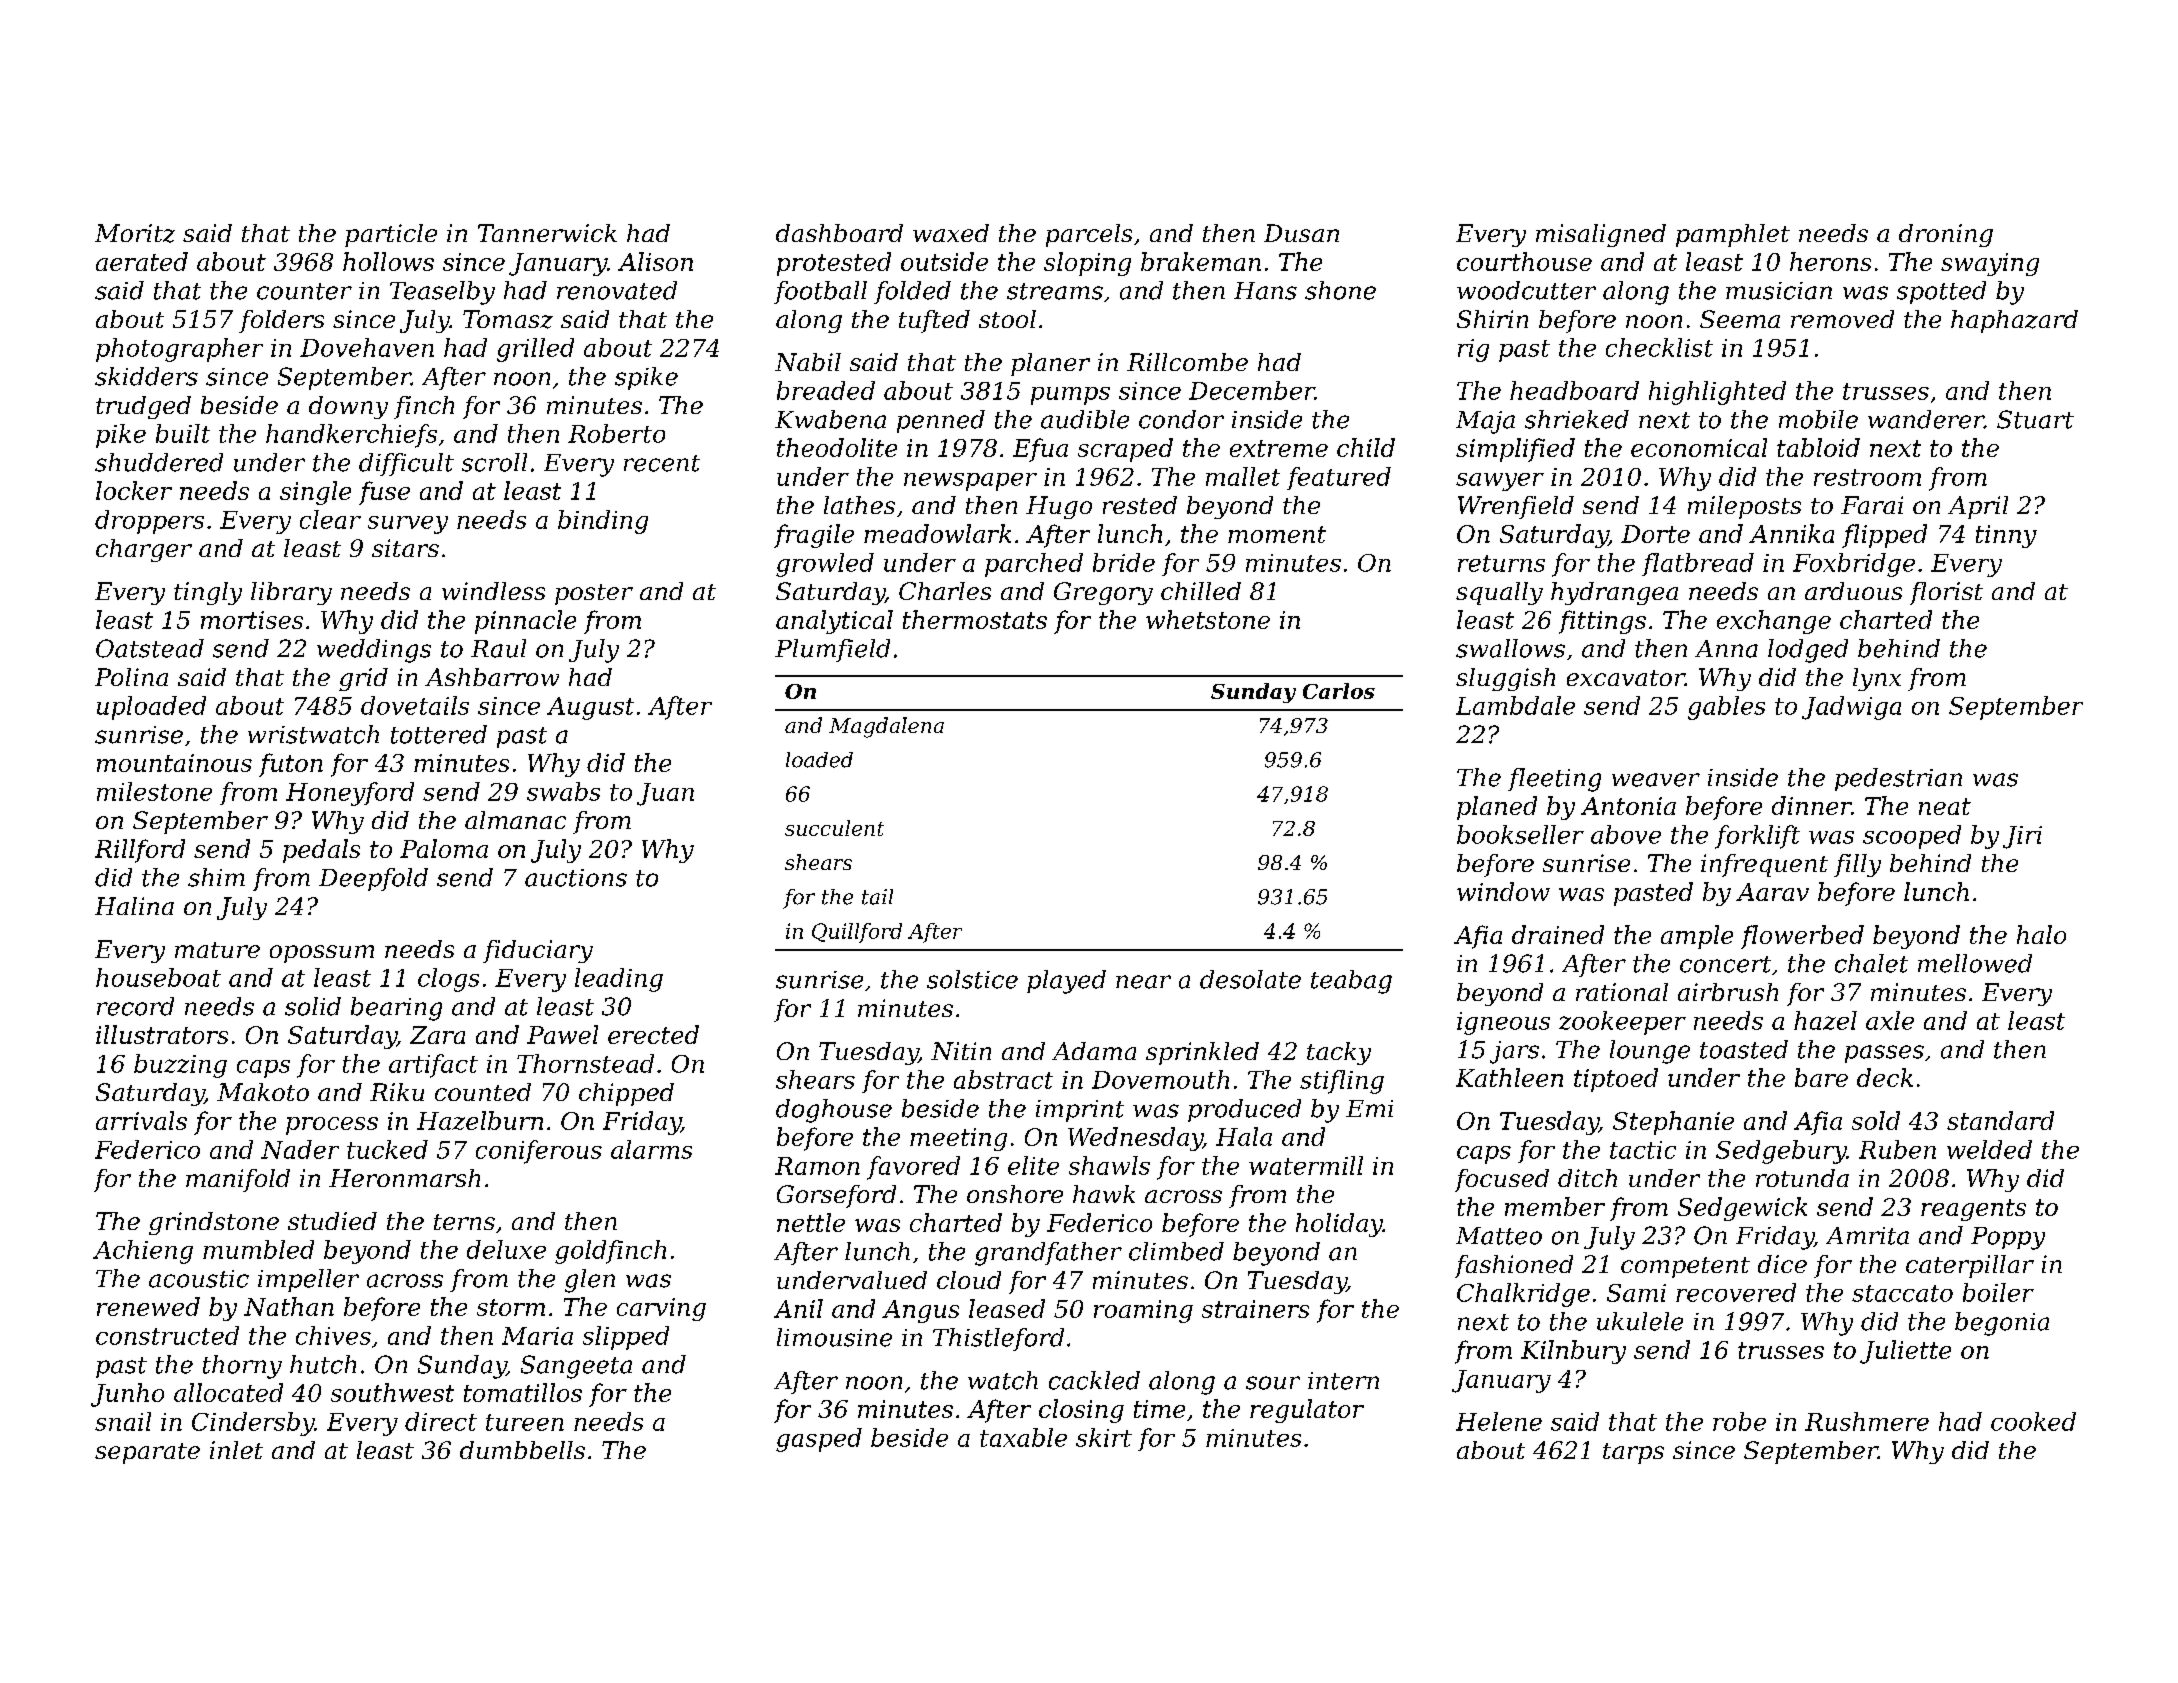 The image size is (2178, 1683). Describe the element at coordinates (1503, 891) in the screenshot. I see `window` at that location.
